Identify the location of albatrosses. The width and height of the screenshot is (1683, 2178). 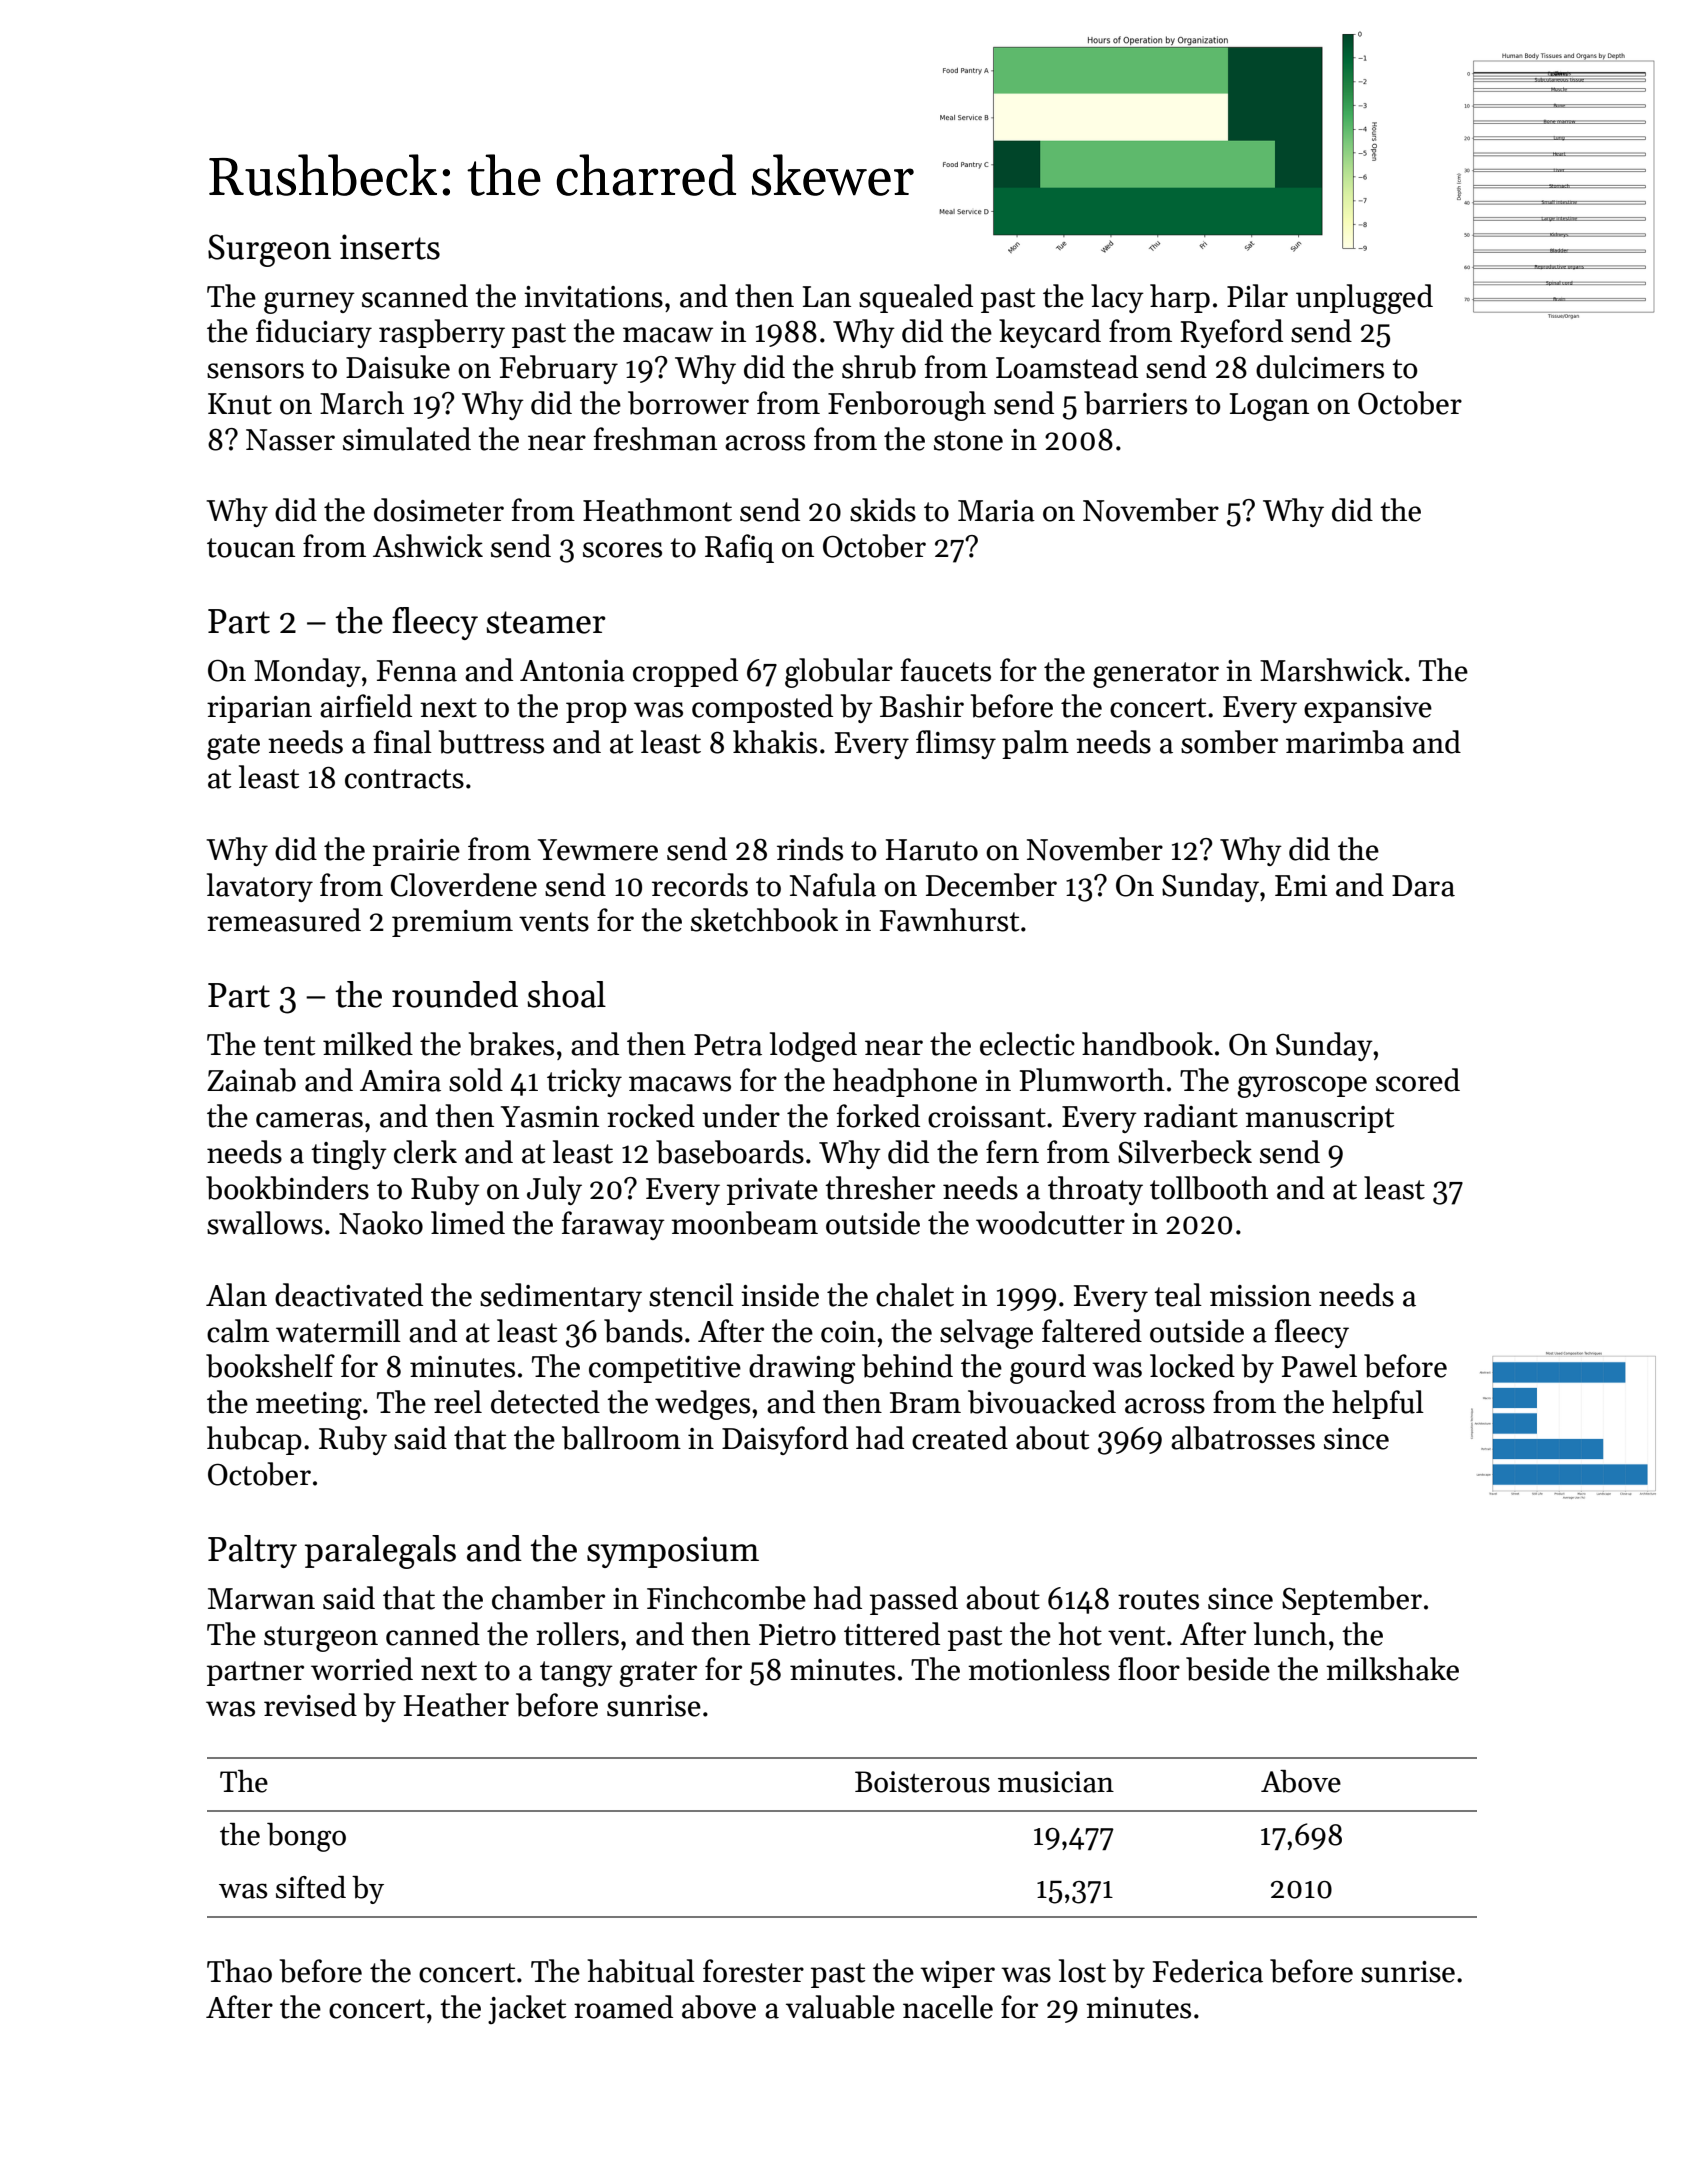
(1243, 1438).
